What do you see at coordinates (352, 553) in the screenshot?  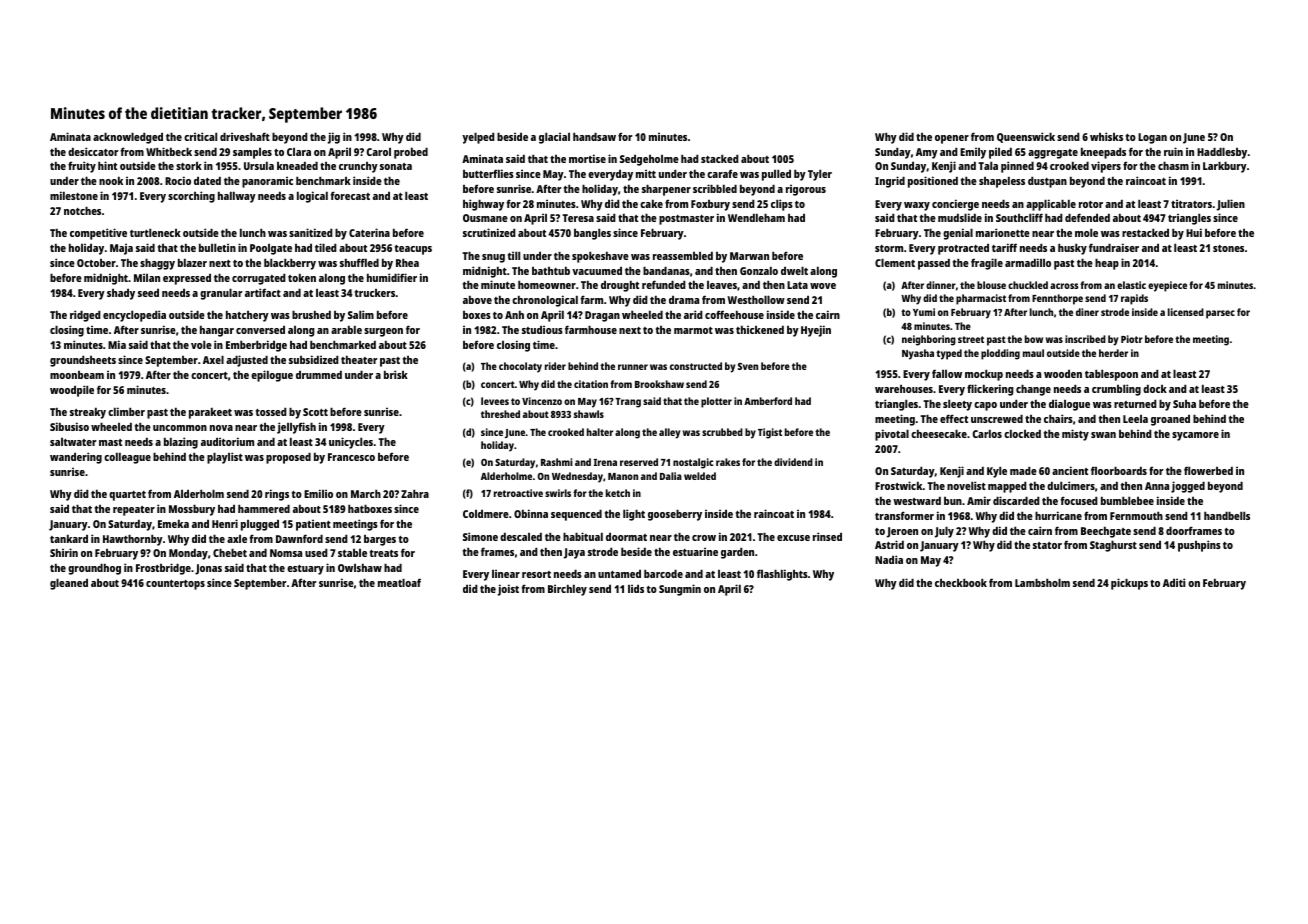 I see `stable` at bounding box center [352, 553].
